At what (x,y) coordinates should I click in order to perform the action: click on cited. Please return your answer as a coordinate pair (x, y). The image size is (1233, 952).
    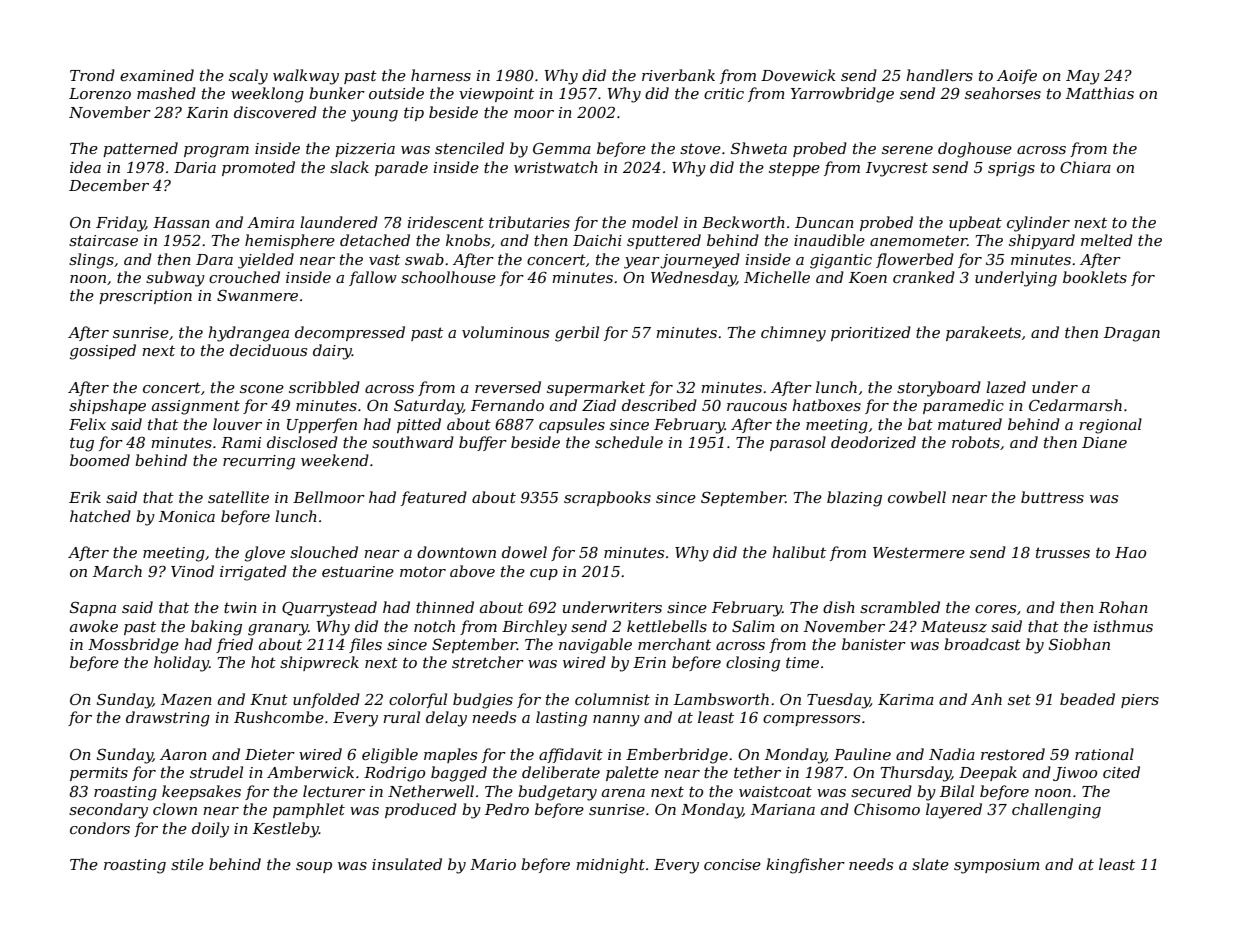
    Looking at the image, I should click on (1121, 772).
